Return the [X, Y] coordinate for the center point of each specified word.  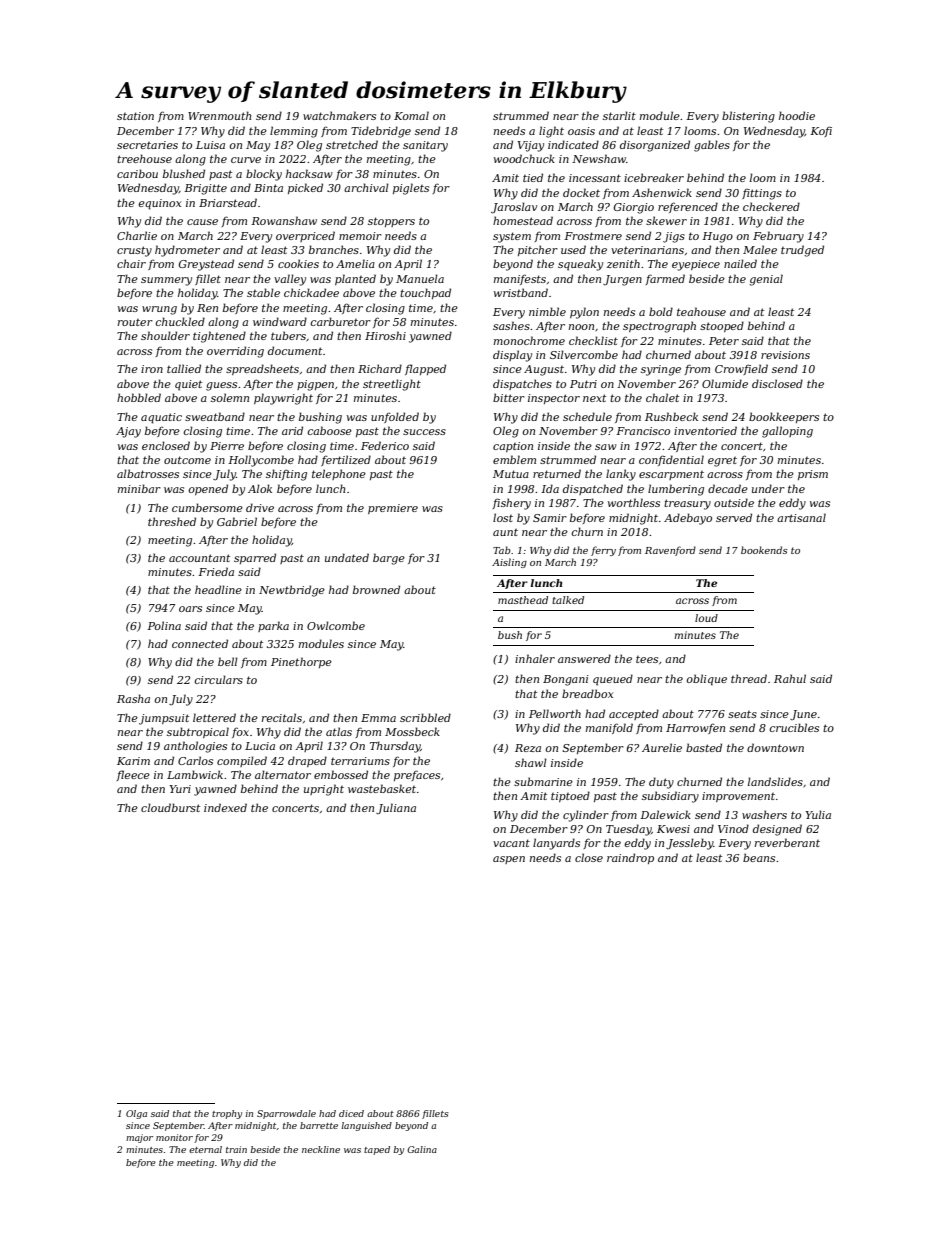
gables [712, 146]
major [139, 1138]
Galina [422, 1149]
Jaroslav [514, 208]
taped [377, 1150]
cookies [298, 263]
